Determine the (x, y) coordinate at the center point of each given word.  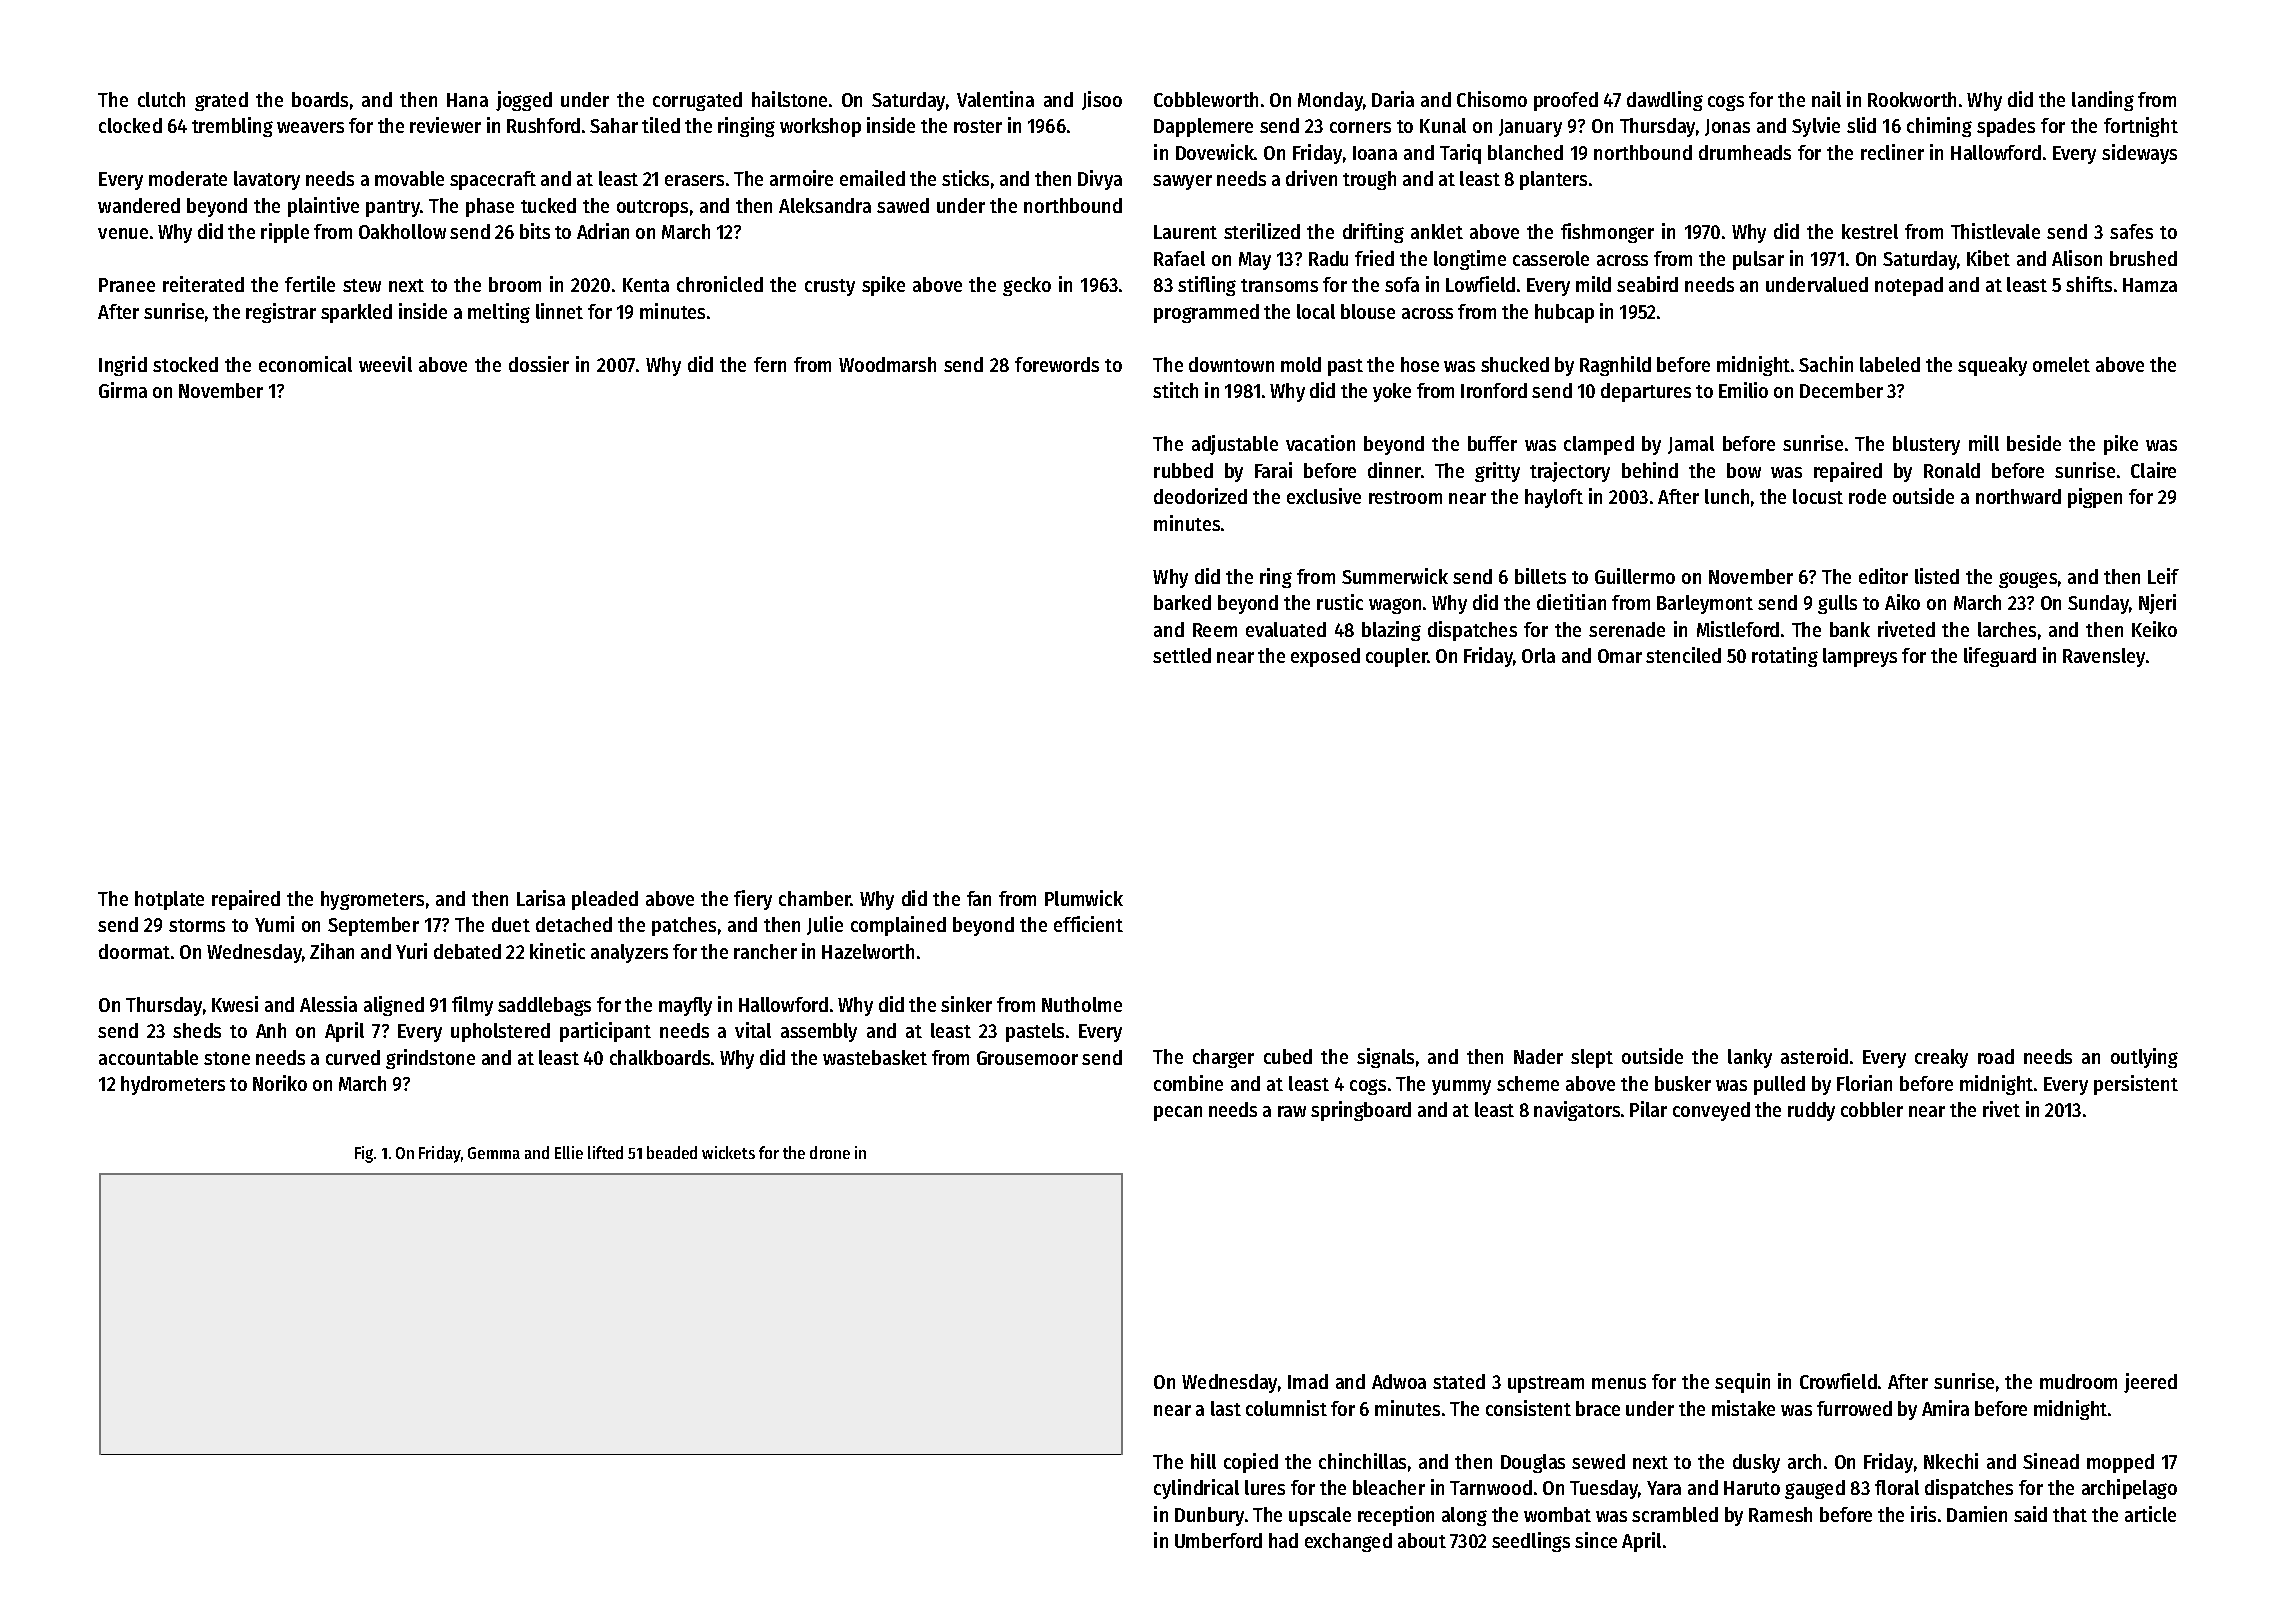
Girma (123, 390)
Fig (364, 1154)
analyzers (629, 953)
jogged (524, 101)
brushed (2143, 258)
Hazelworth (868, 951)
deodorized (1200, 496)
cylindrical (1196, 1489)
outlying (2144, 1058)
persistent (2136, 1085)
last (1226, 1408)
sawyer (1182, 182)
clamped (1599, 445)
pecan (1178, 1113)
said (2030, 1514)
